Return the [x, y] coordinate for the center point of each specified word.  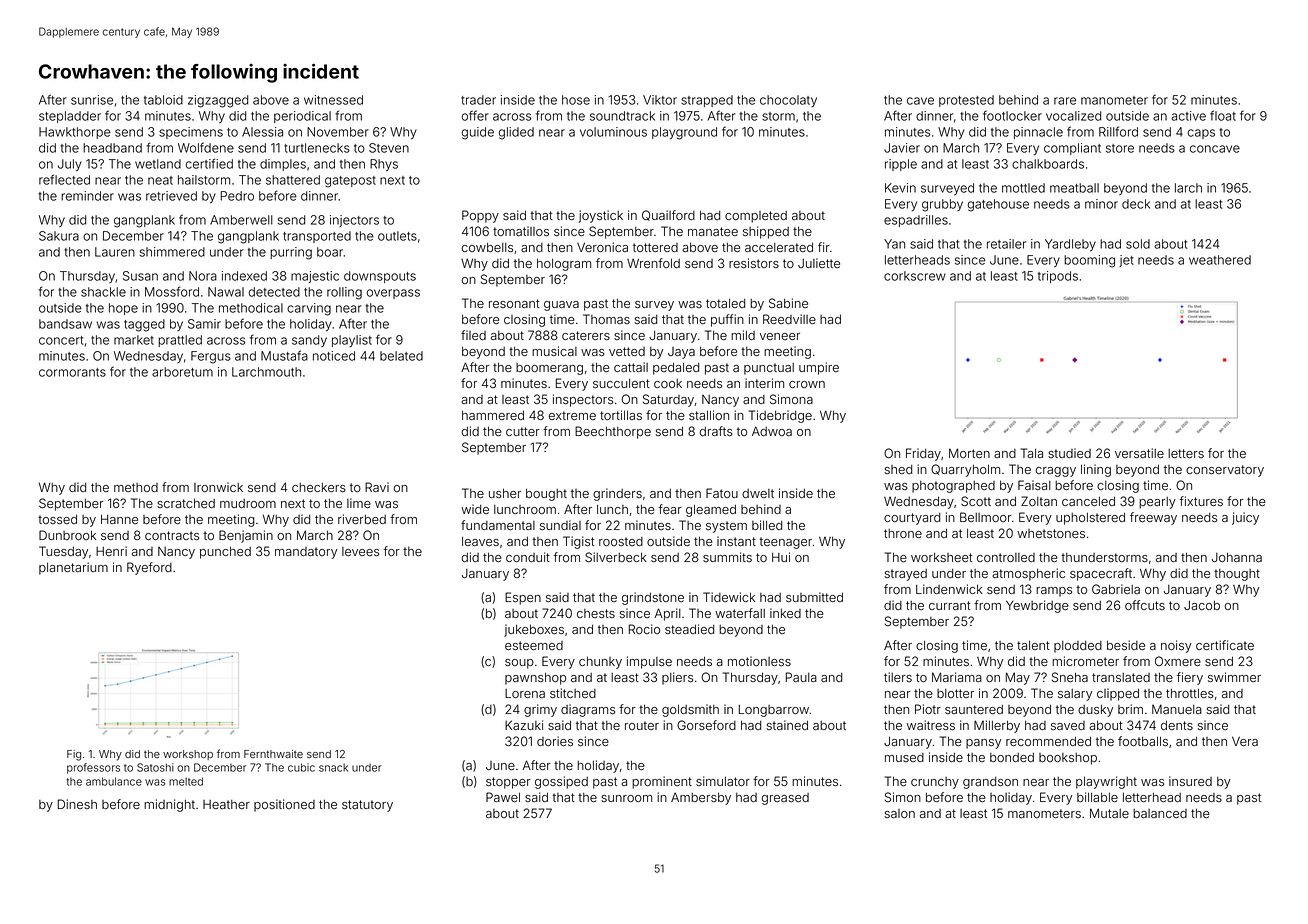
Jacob [1202, 605]
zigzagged [218, 101]
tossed [57, 519]
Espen [523, 598]
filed [473, 335]
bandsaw [65, 324]
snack [333, 767]
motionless [759, 661]
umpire [819, 368]
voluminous [613, 132]
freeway [1153, 518]
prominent [662, 782]
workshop [188, 755]
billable [1097, 797]
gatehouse [998, 205]
